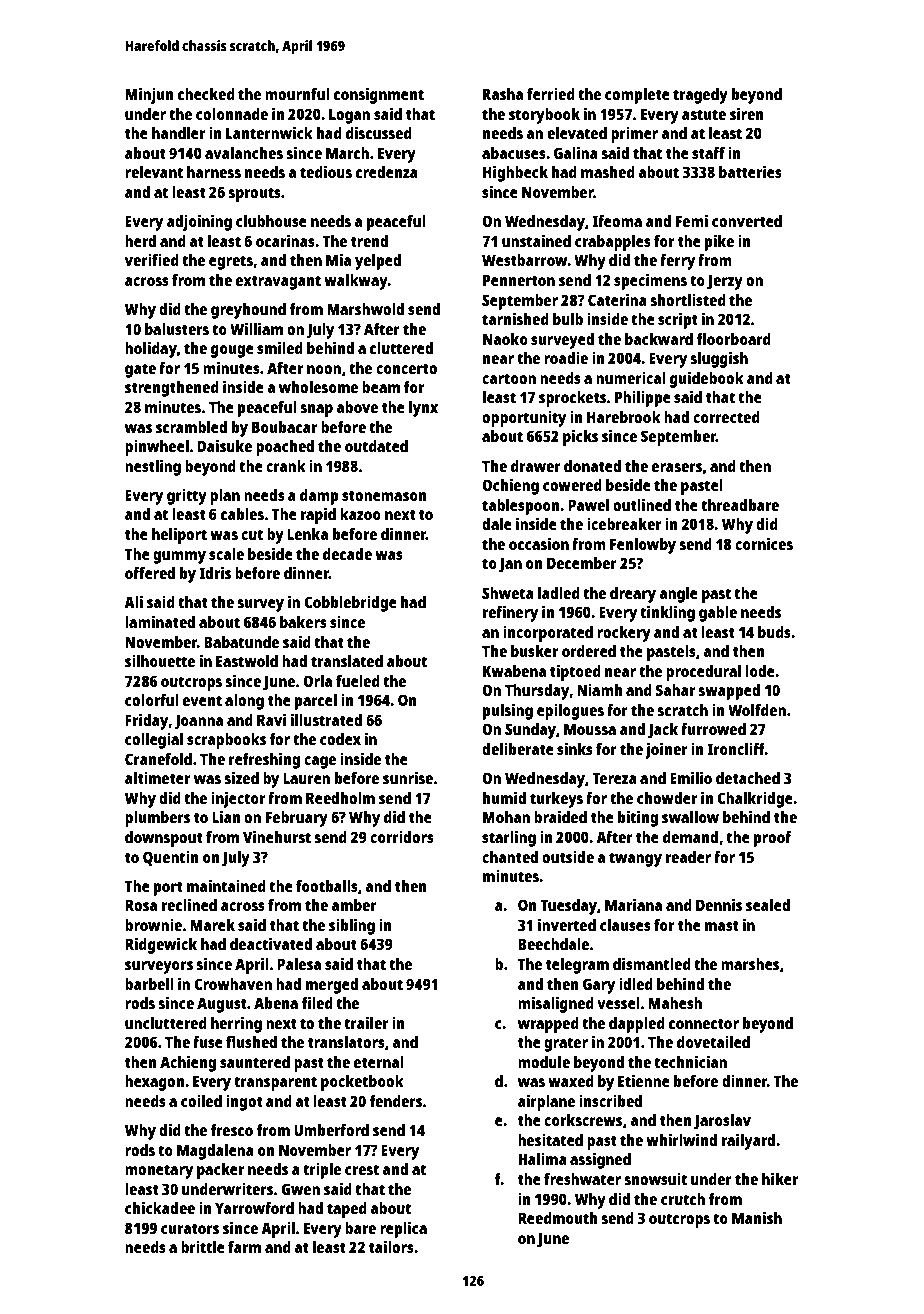  What do you see at coordinates (140, 241) in the document?
I see `herd` at bounding box center [140, 241].
